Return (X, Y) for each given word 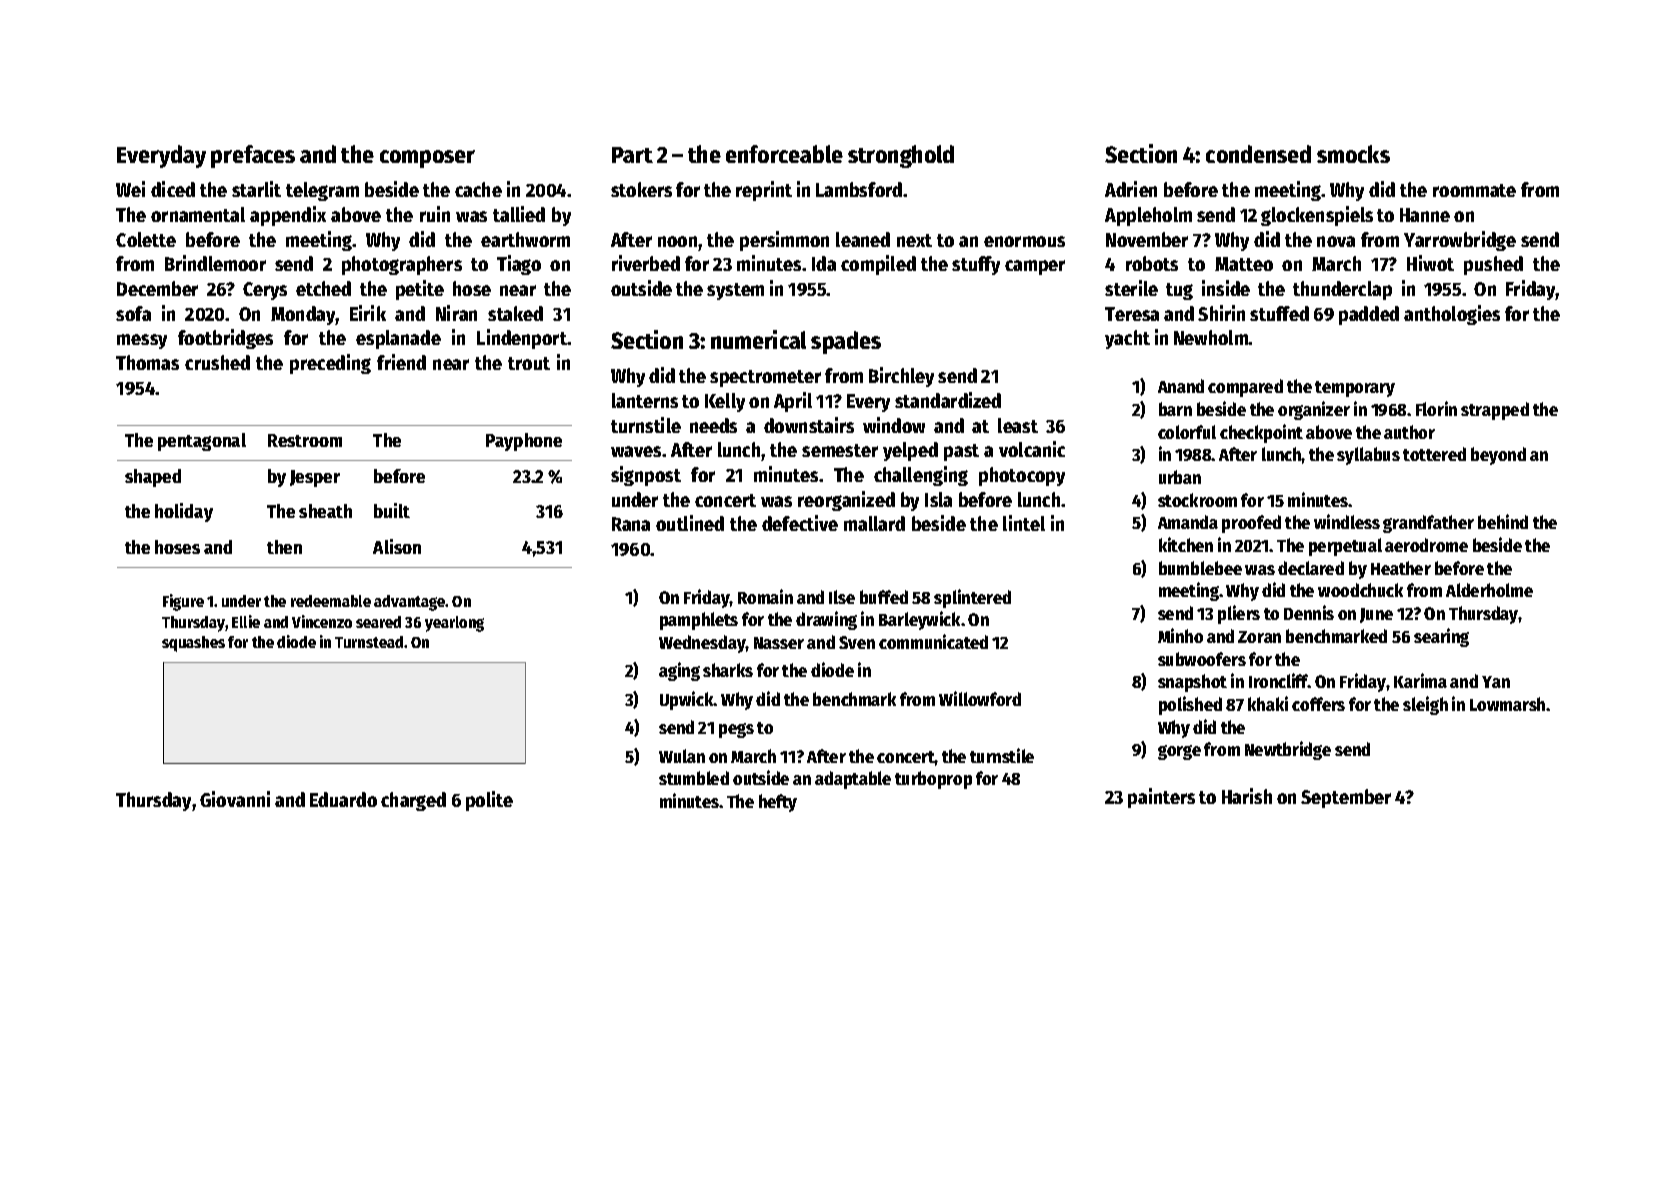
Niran (456, 313)
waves (636, 451)
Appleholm (1148, 216)
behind (1503, 521)
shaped (153, 478)
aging (679, 671)
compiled (878, 265)
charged (413, 801)
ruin (435, 214)
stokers (641, 189)
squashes (193, 644)
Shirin (1221, 313)
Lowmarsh (1507, 704)
